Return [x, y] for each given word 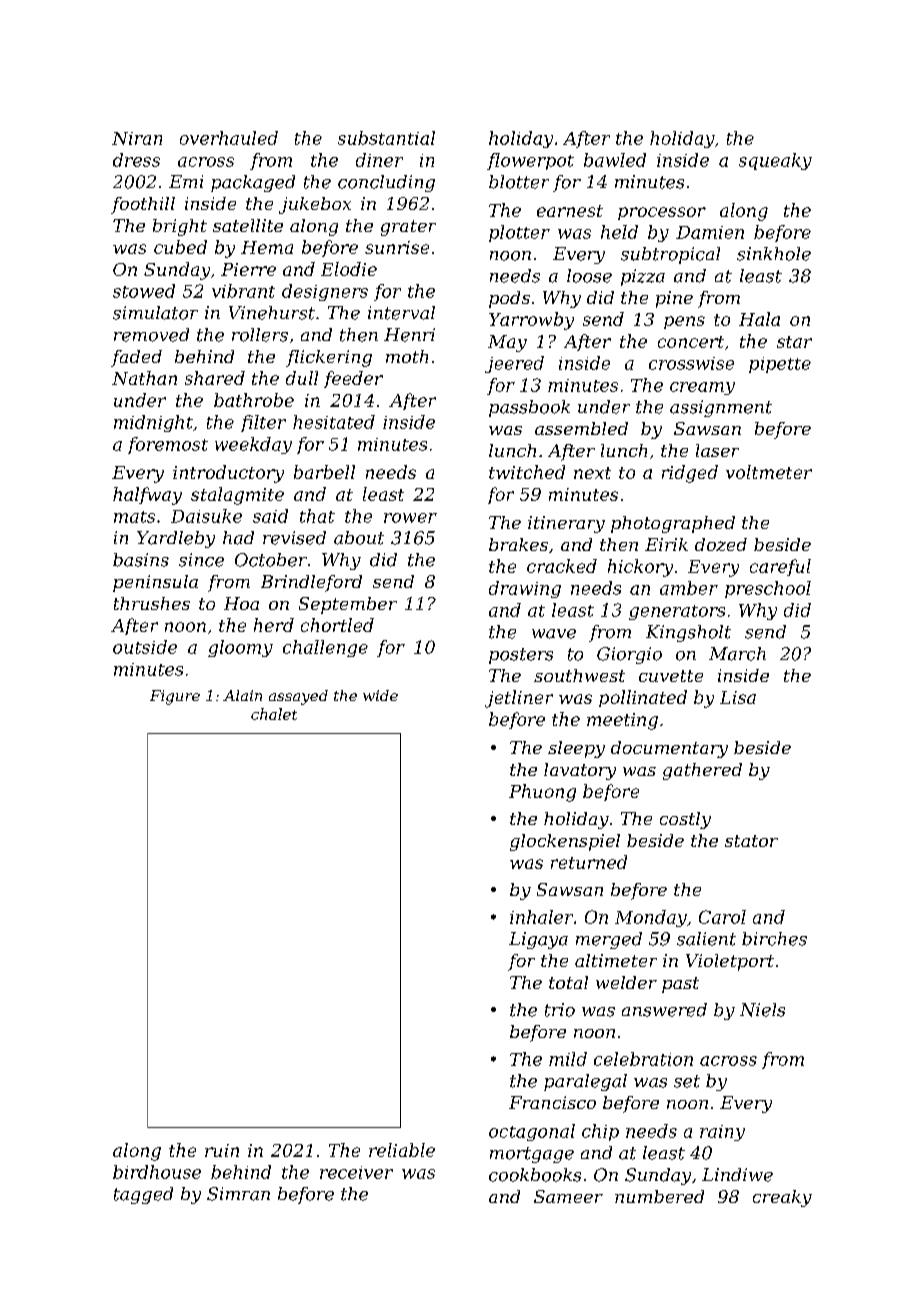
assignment [721, 408]
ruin [222, 1150]
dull [302, 378]
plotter [519, 233]
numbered [659, 1196]
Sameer [568, 1196]
